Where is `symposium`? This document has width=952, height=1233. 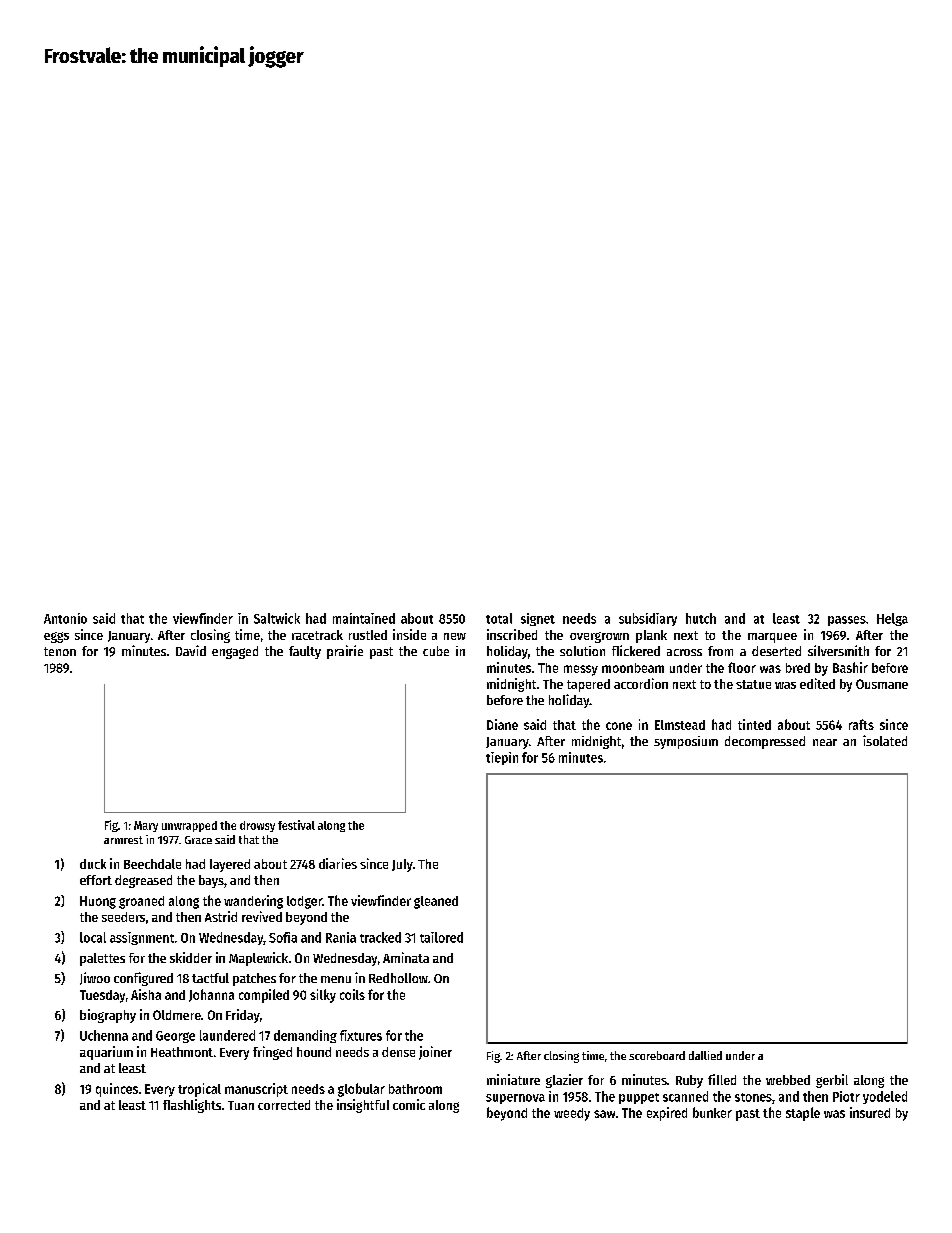 symposium is located at coordinates (686, 742).
